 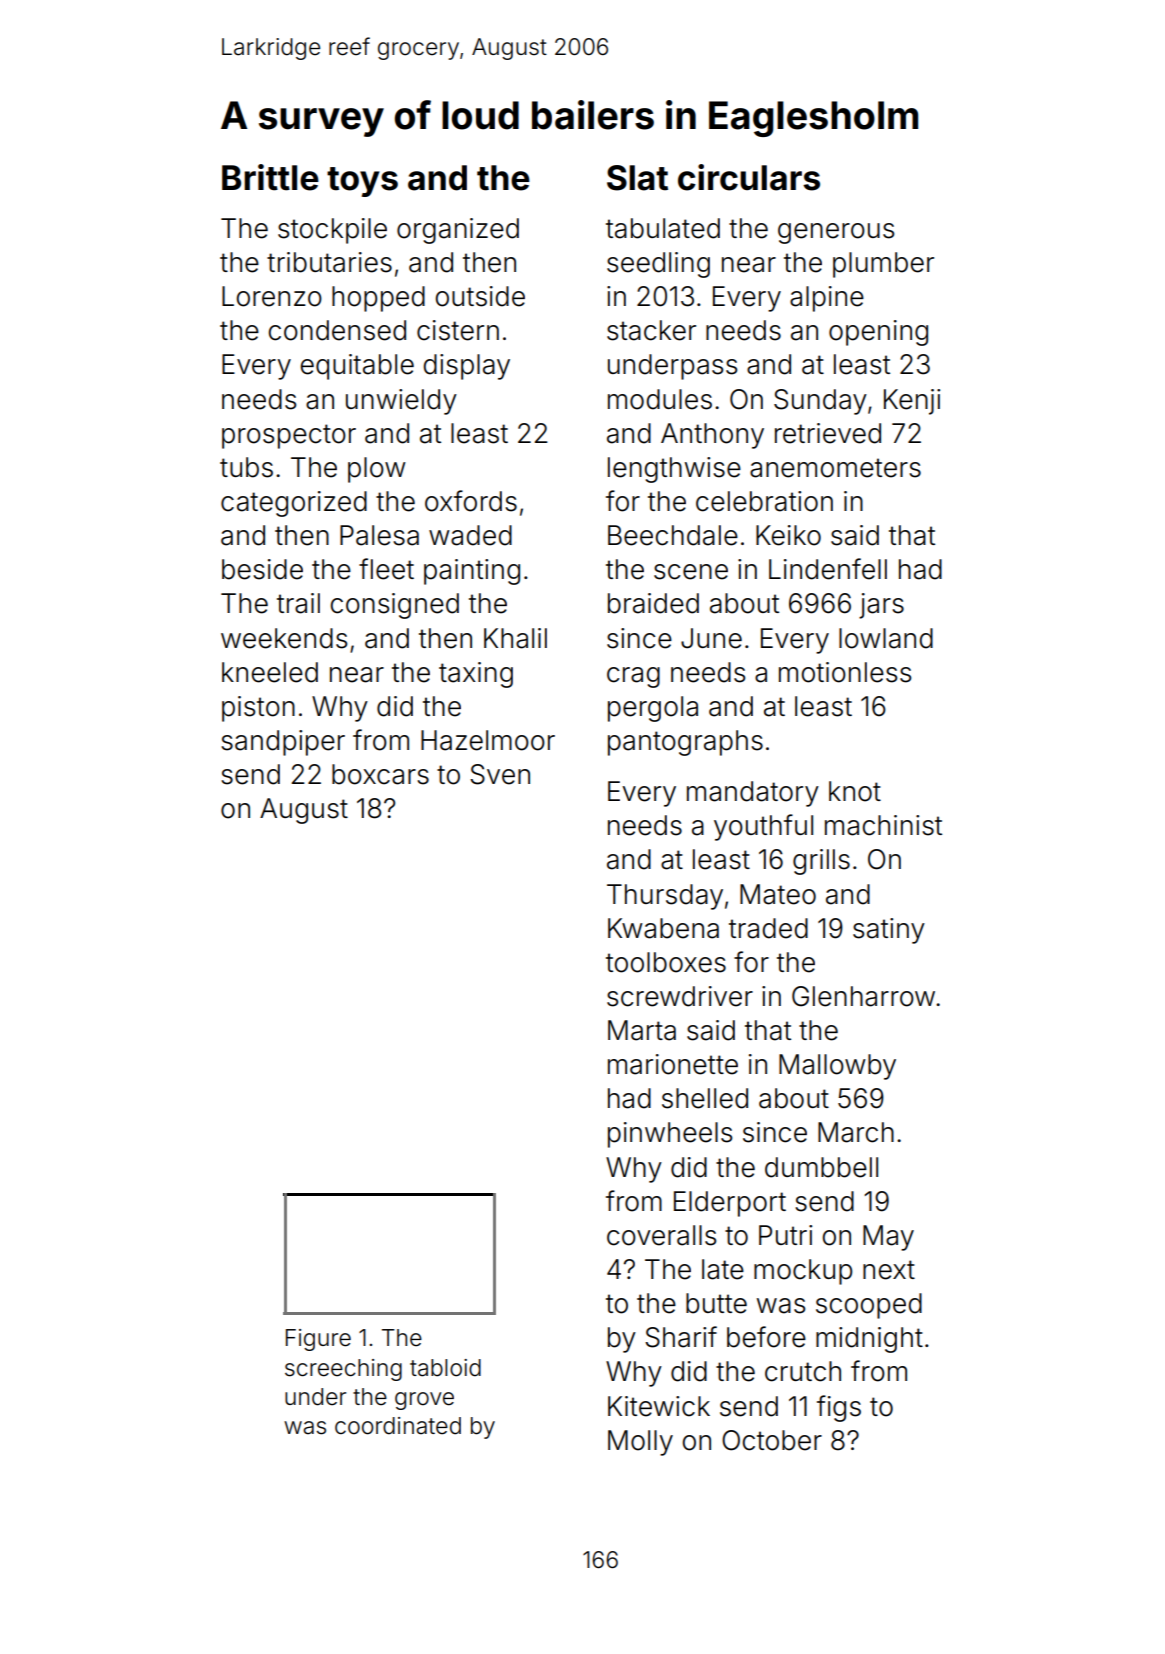 What do you see at coordinates (912, 402) in the screenshot?
I see `Kenji` at bounding box center [912, 402].
